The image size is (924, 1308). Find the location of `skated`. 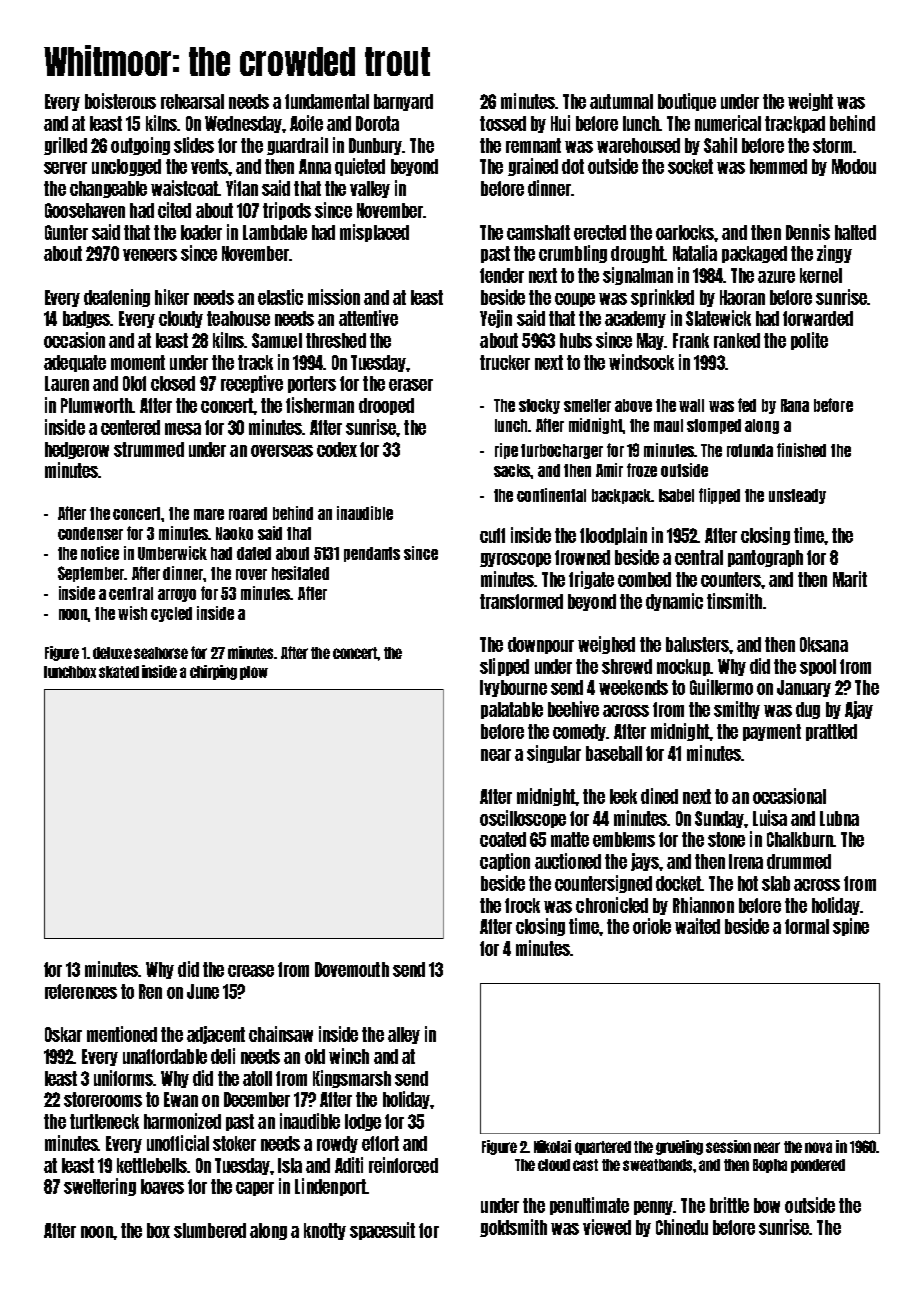

skated is located at coordinates (119, 672).
